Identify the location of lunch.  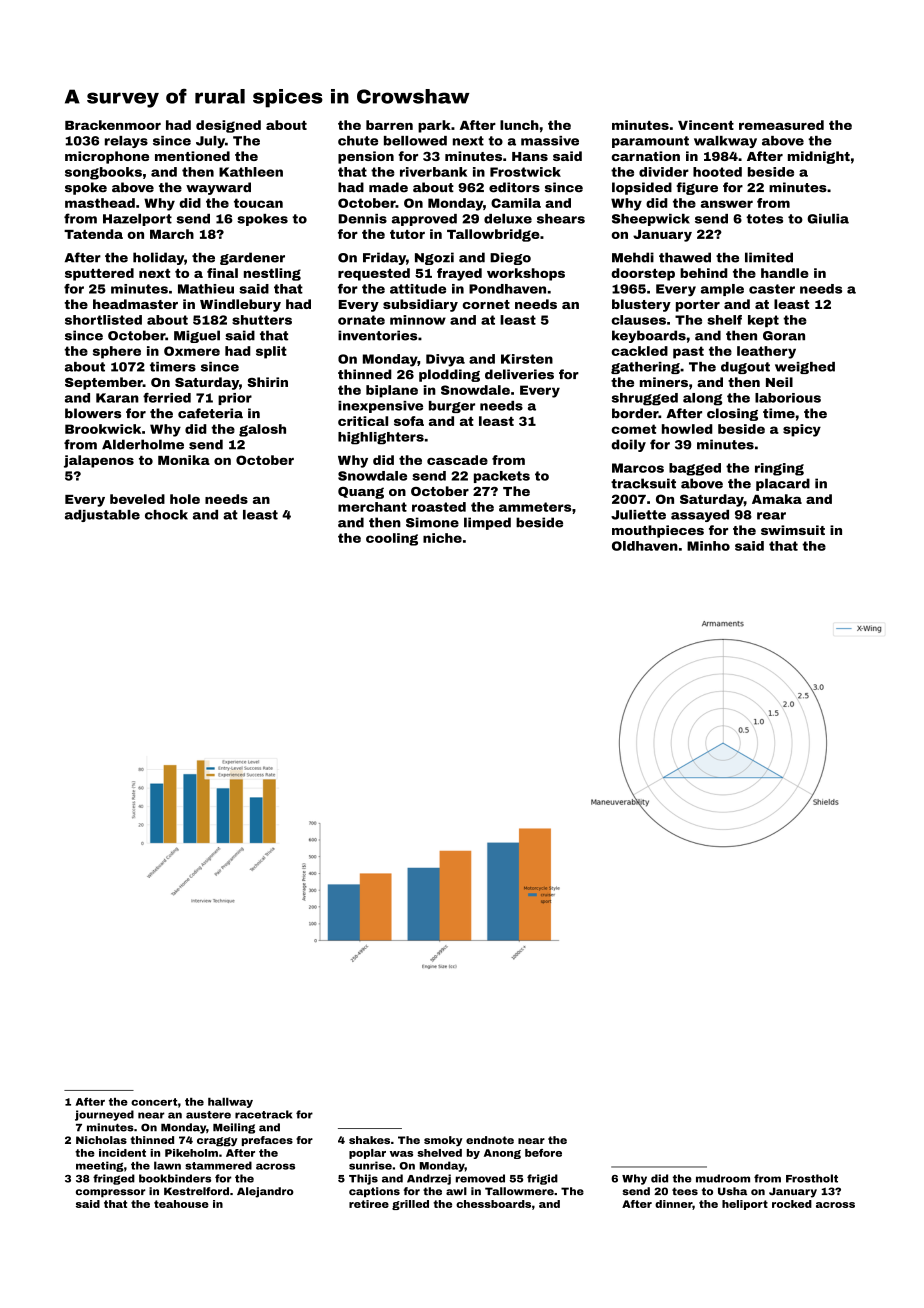
(519, 125).
